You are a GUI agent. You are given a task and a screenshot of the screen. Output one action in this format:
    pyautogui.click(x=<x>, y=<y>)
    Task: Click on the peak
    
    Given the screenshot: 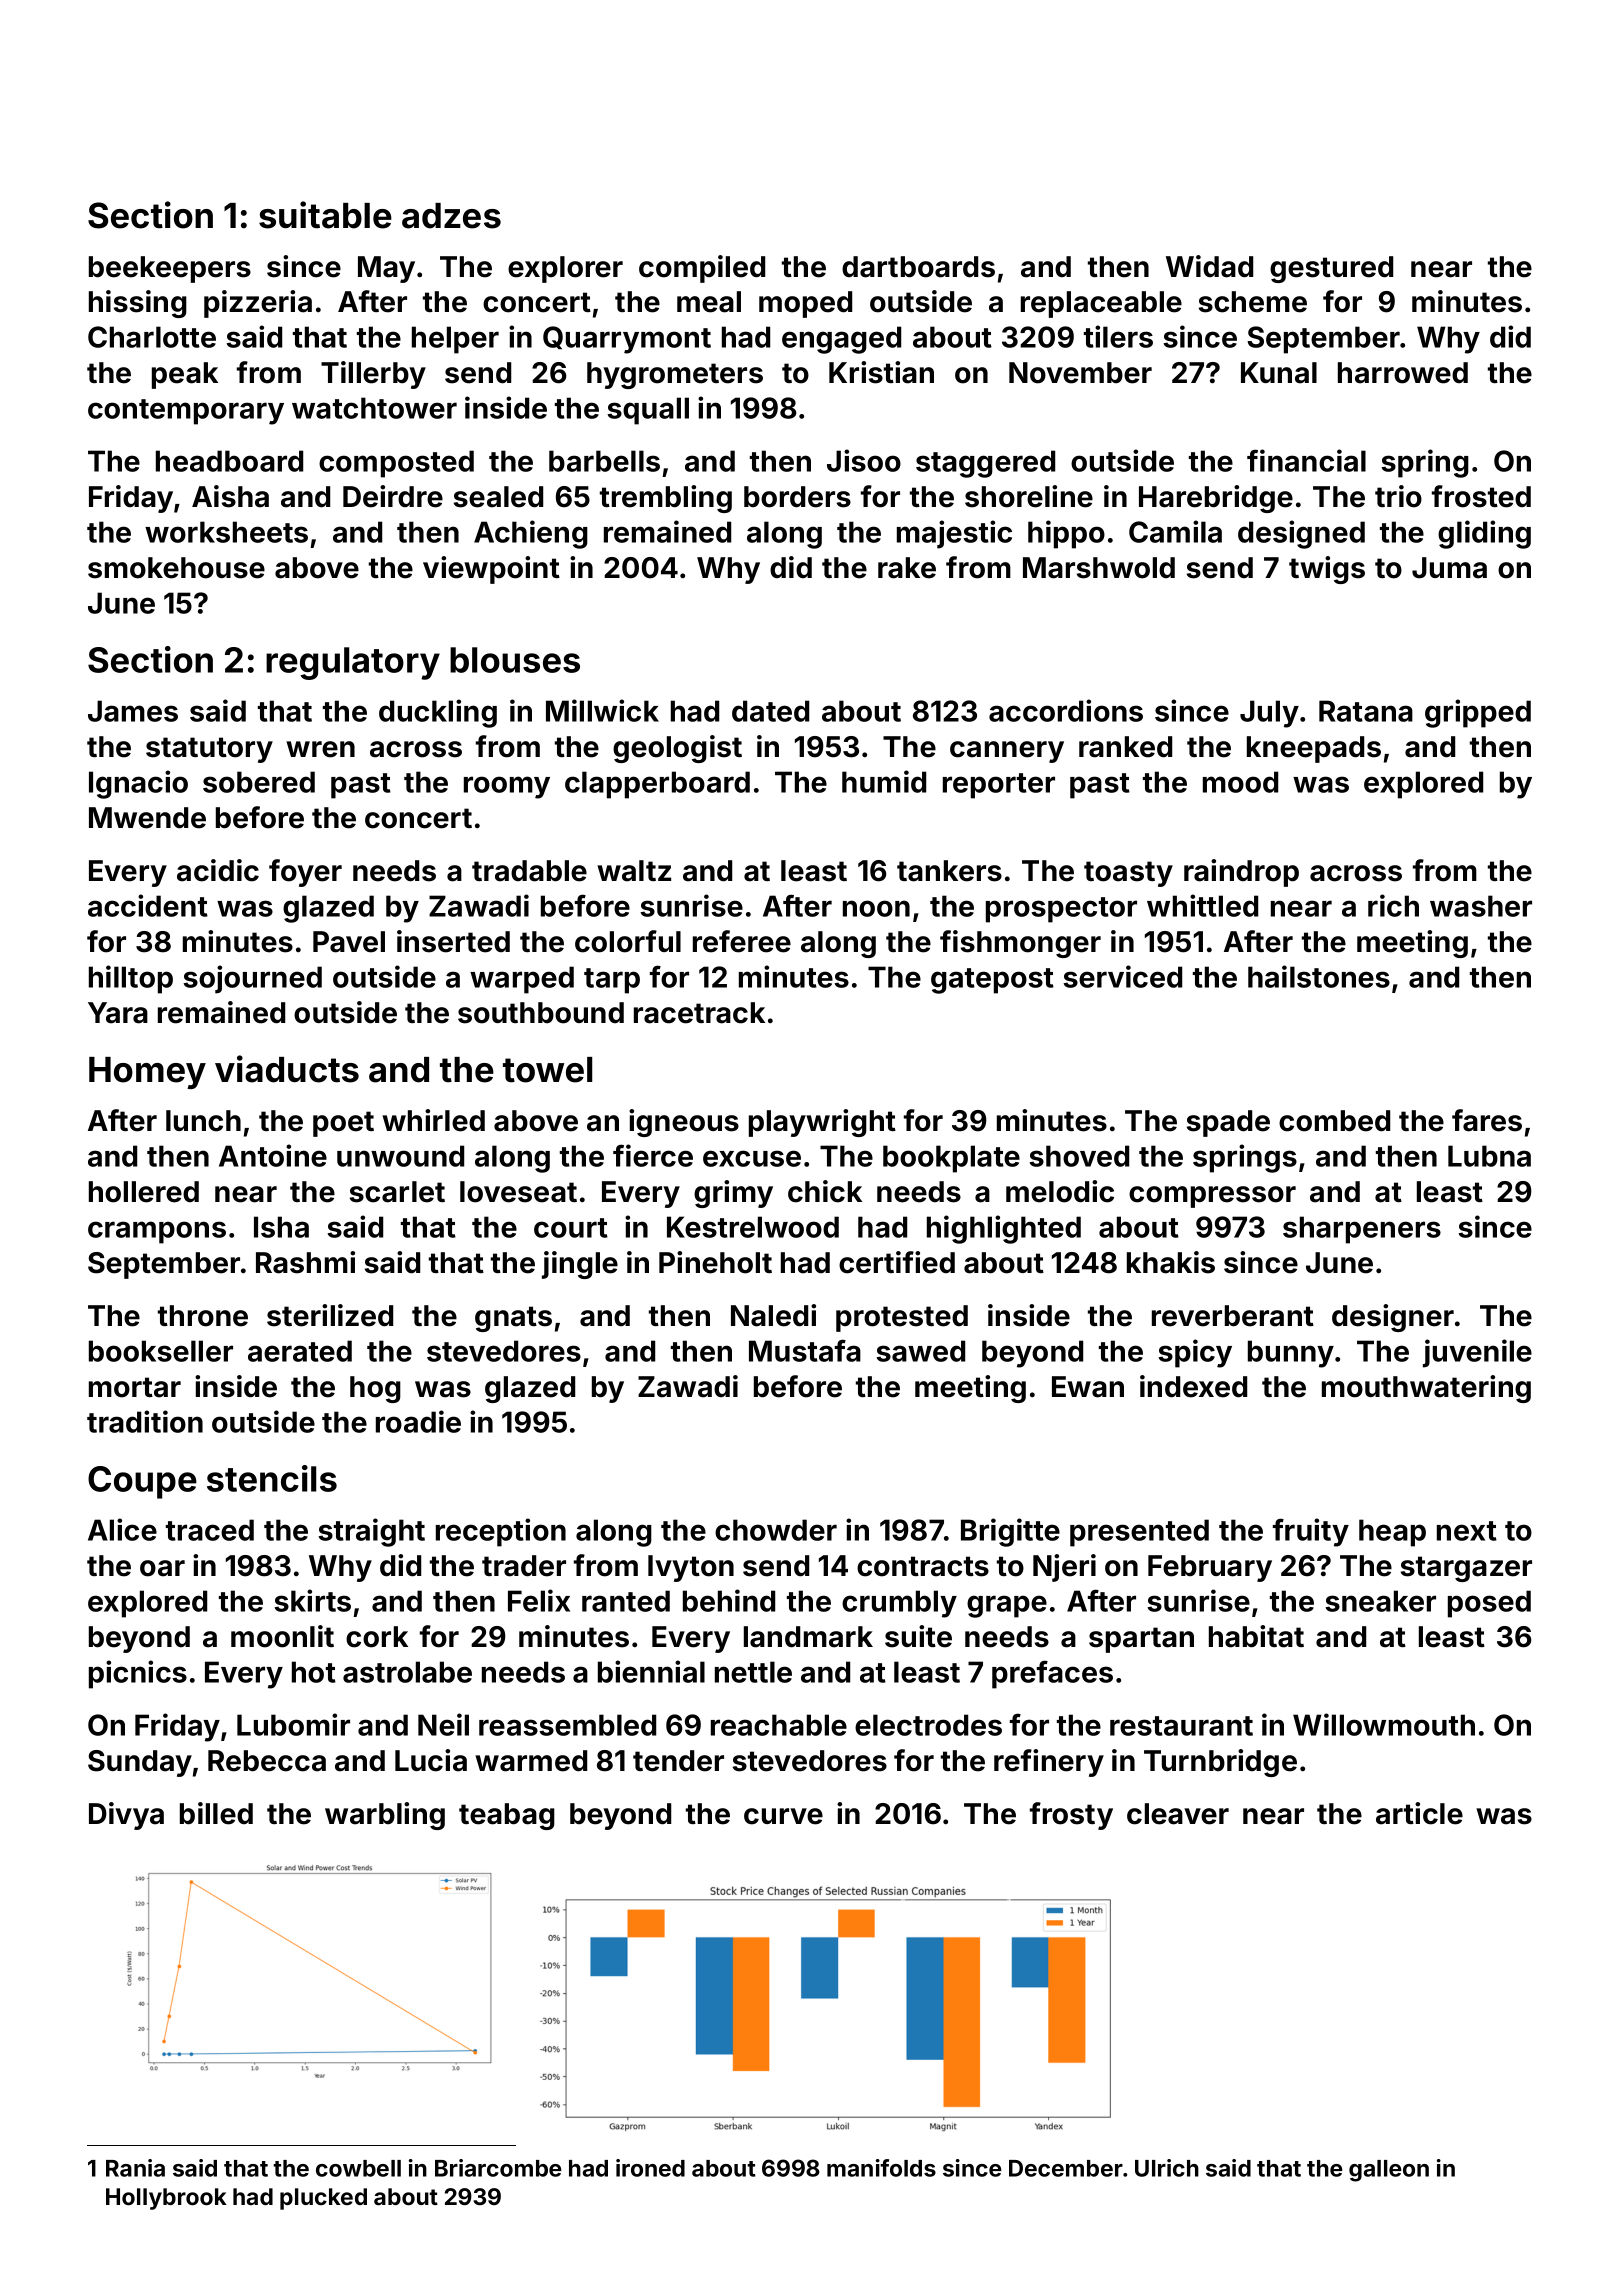 What is the action you would take?
    pyautogui.click(x=185, y=375)
